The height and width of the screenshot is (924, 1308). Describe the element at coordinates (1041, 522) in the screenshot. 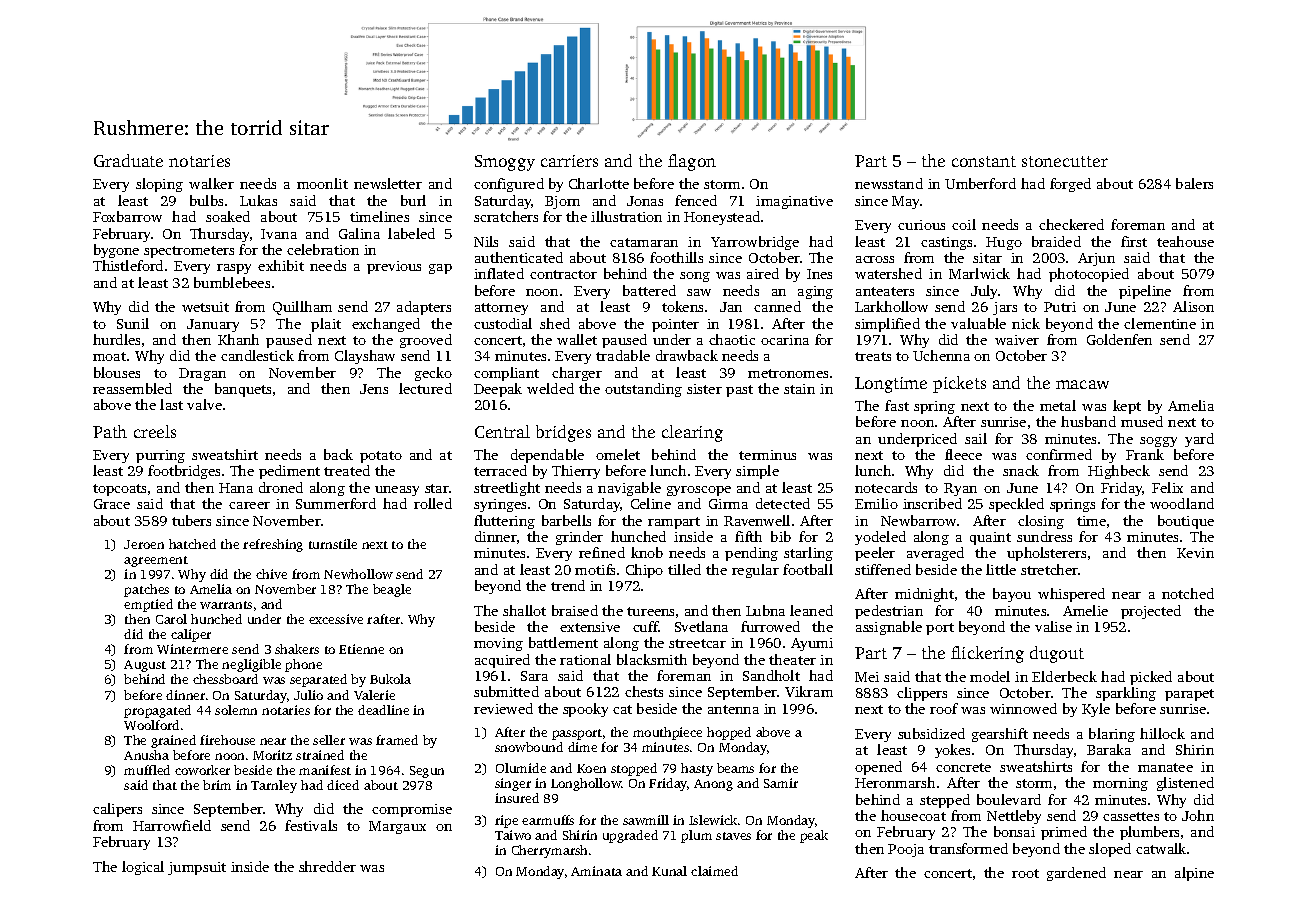

I see `closing` at that location.
